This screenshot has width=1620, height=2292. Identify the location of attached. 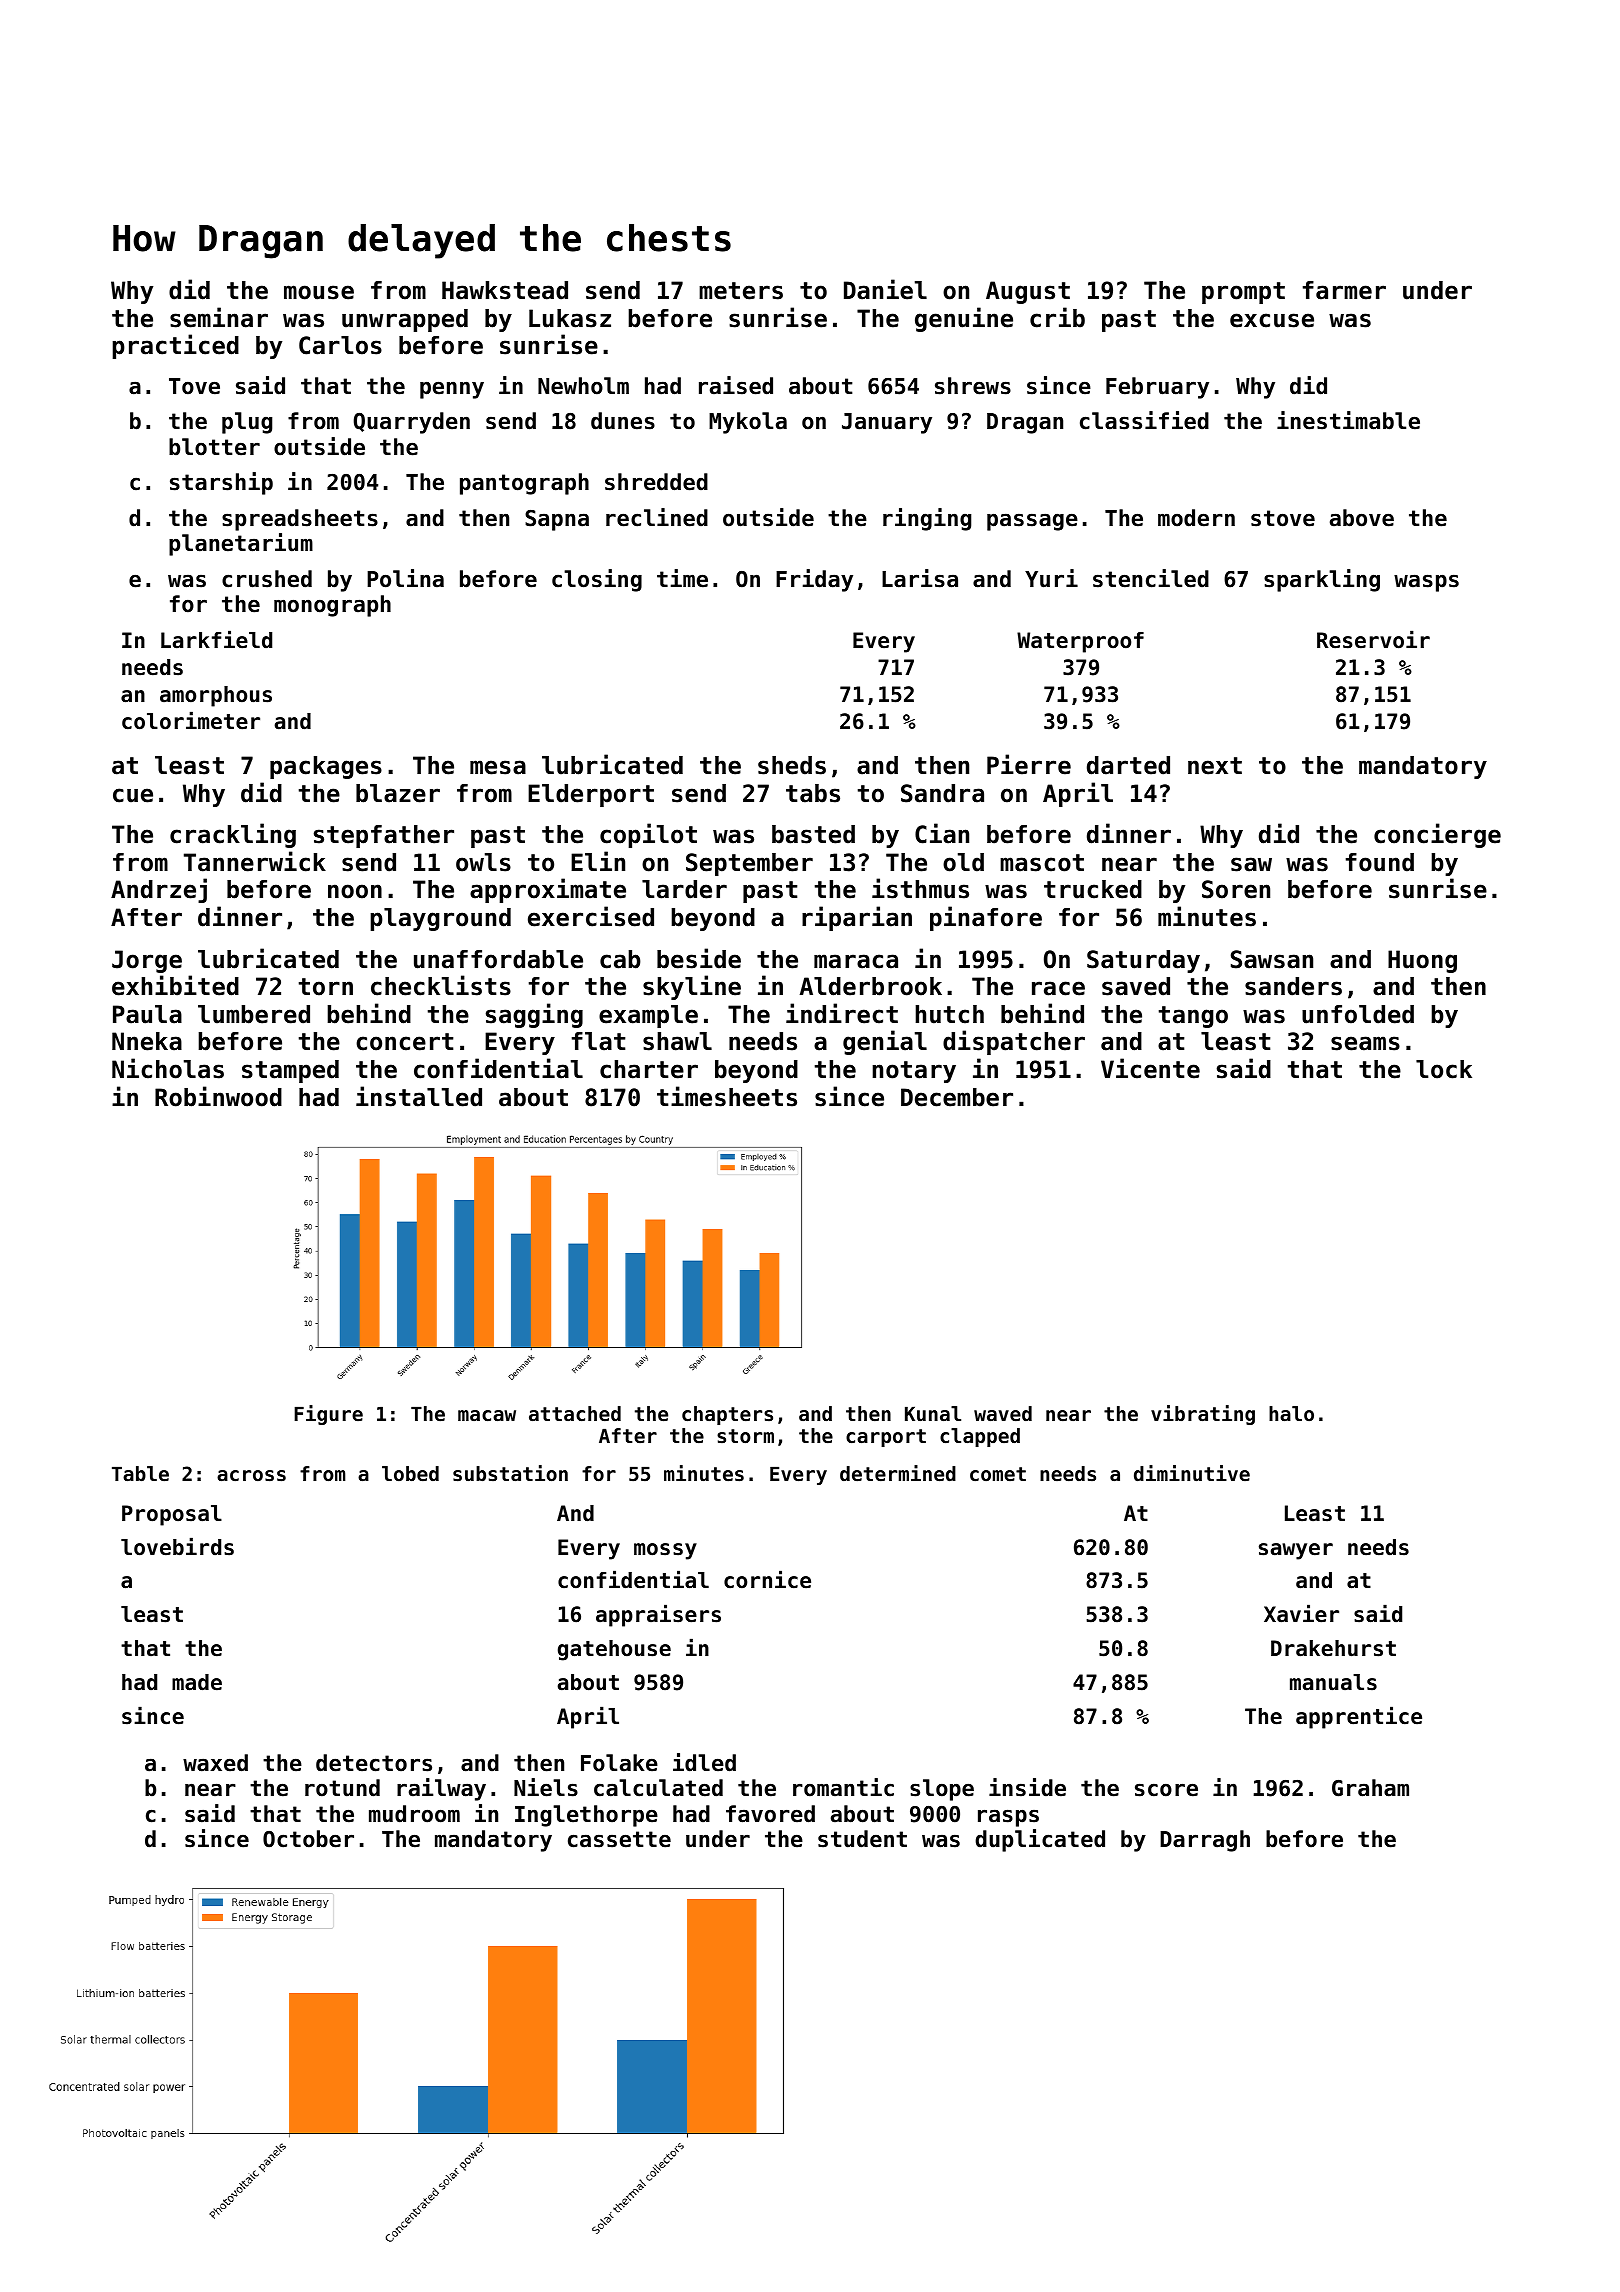
(575, 1414).
